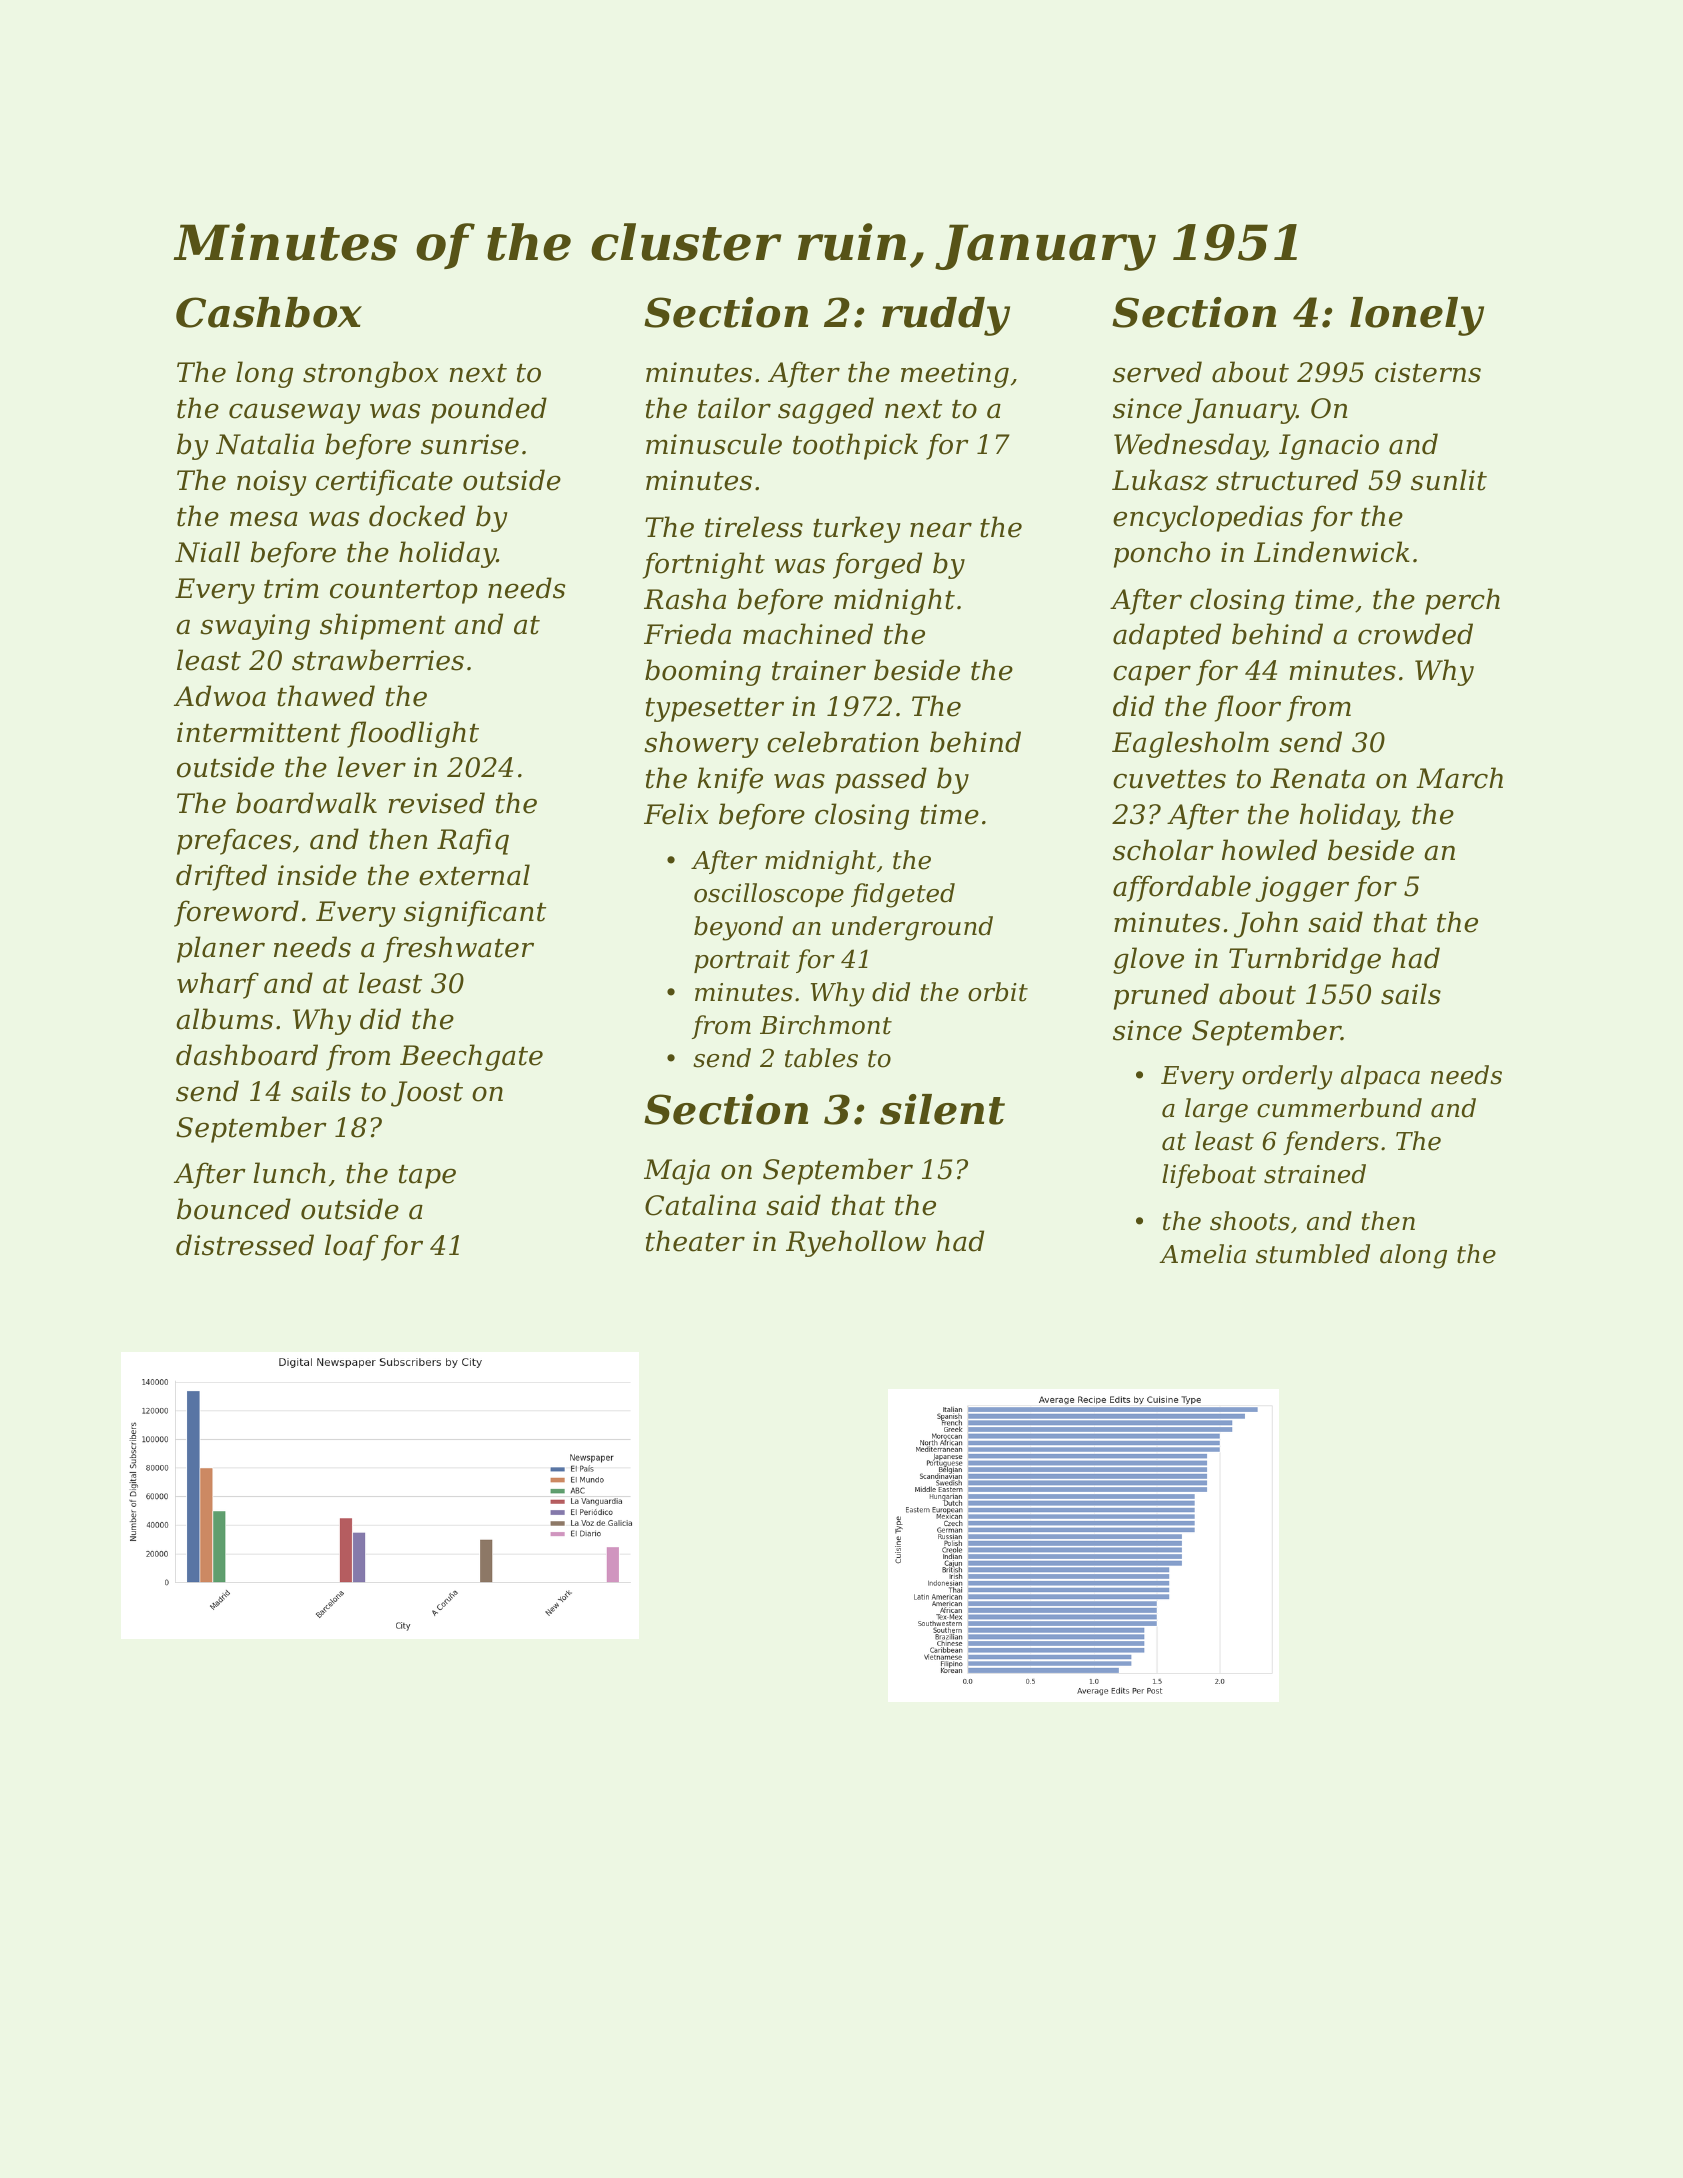 This screenshot has width=1683, height=2178. What do you see at coordinates (247, 1055) in the screenshot?
I see `dashboard` at bounding box center [247, 1055].
